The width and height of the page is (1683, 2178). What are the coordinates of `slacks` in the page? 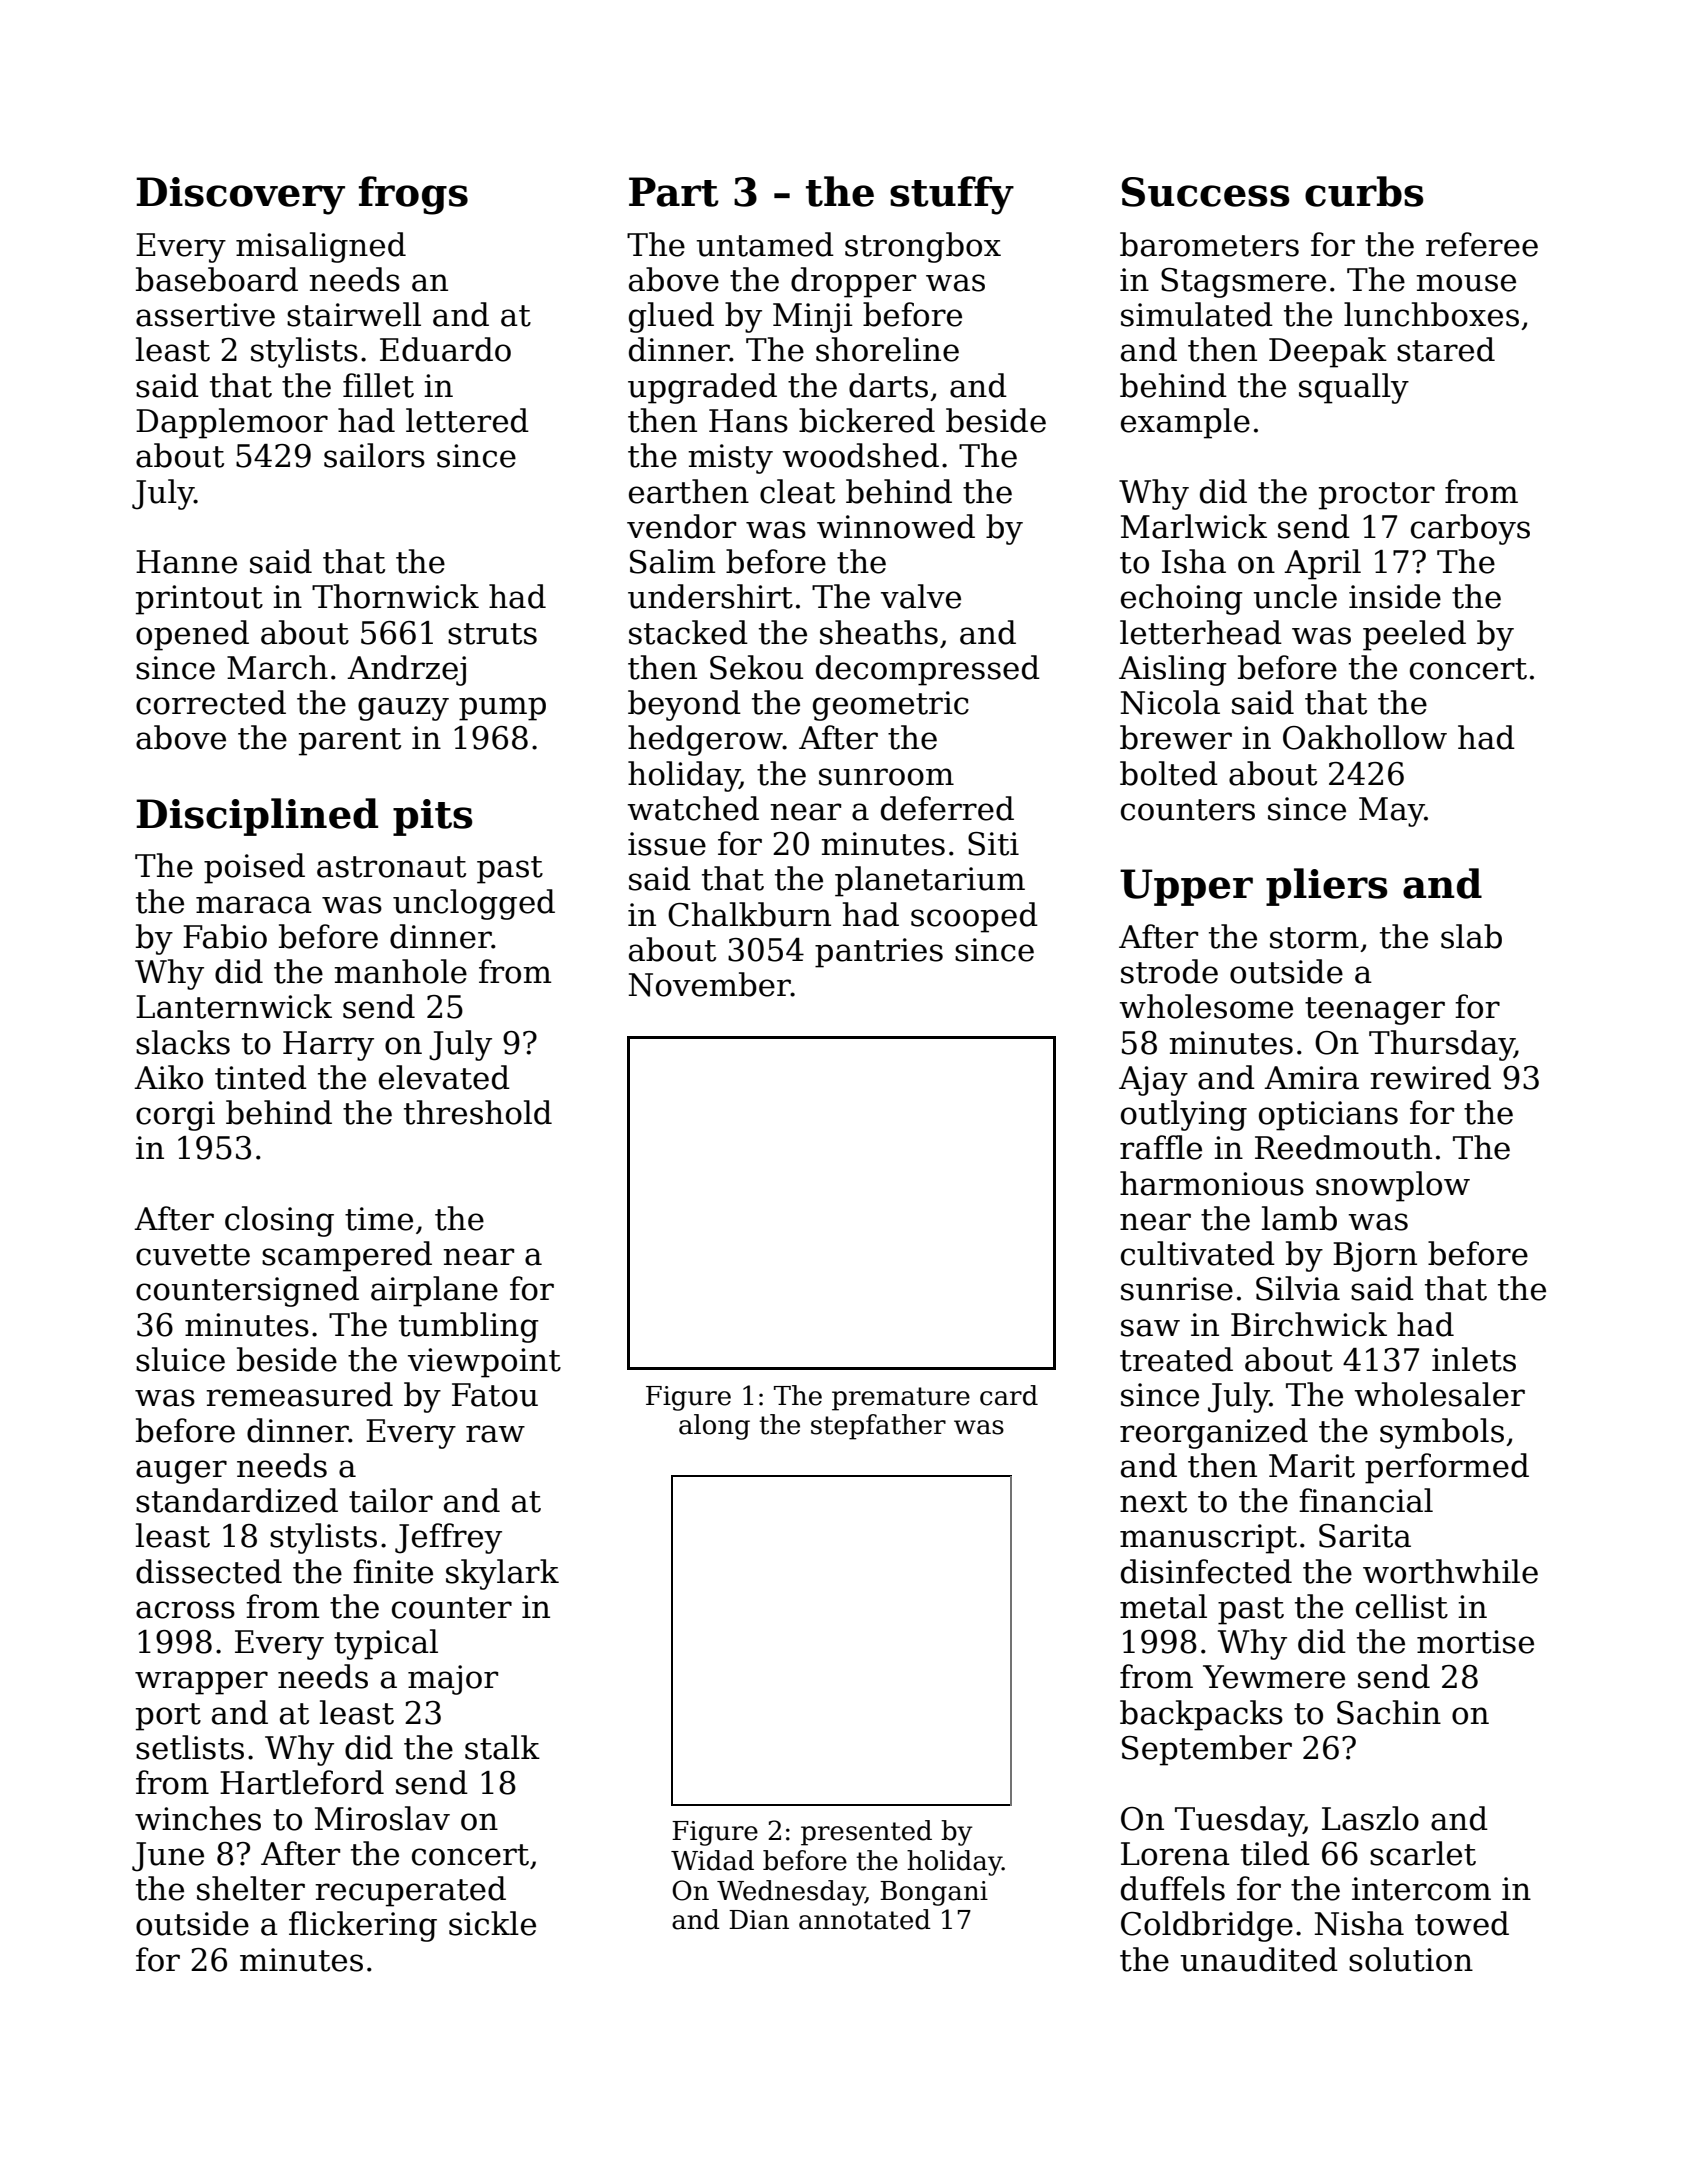 It's located at (183, 1042).
